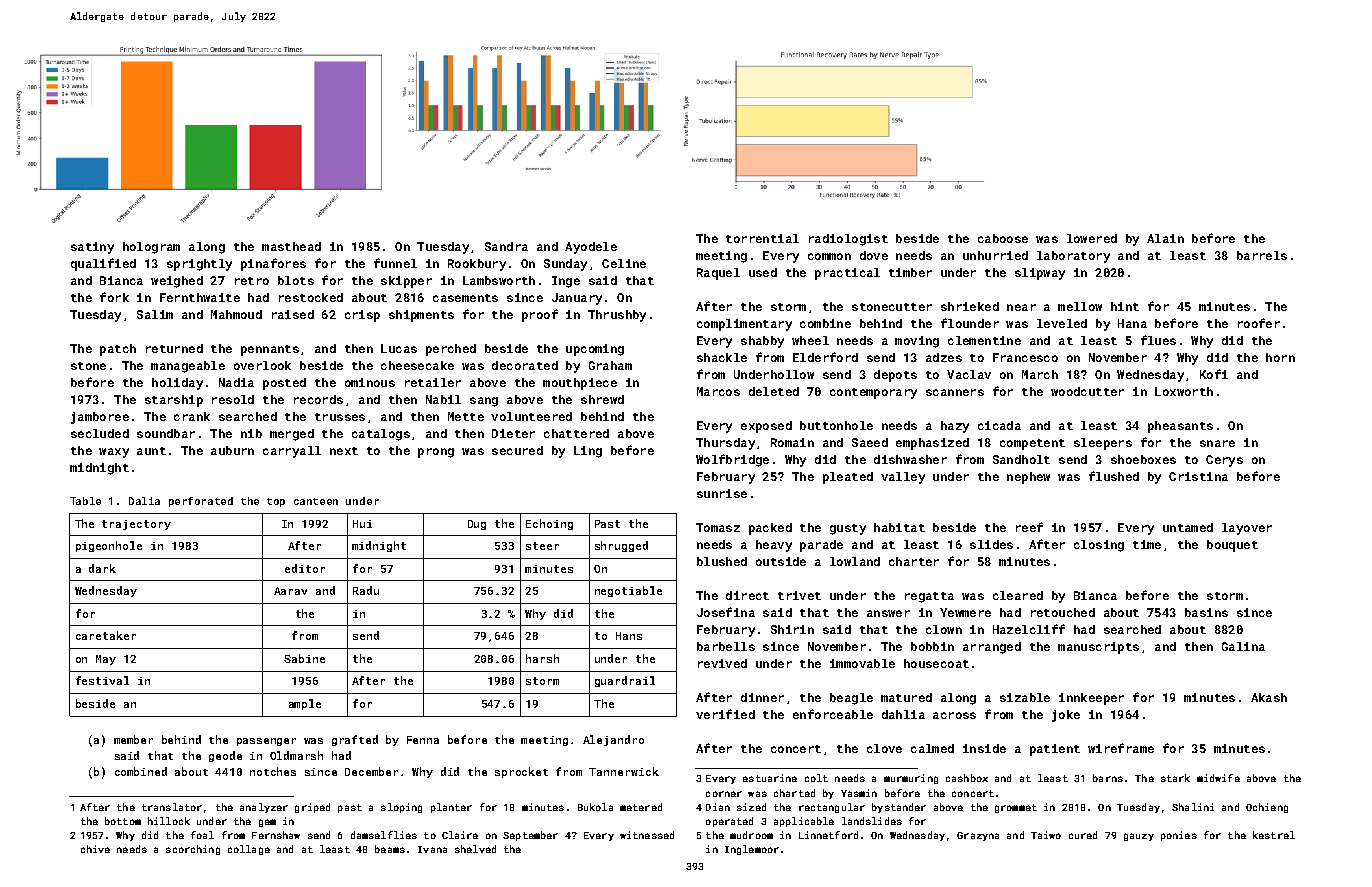 This image has height=887, width=1372. I want to click on habitat, so click(899, 527).
